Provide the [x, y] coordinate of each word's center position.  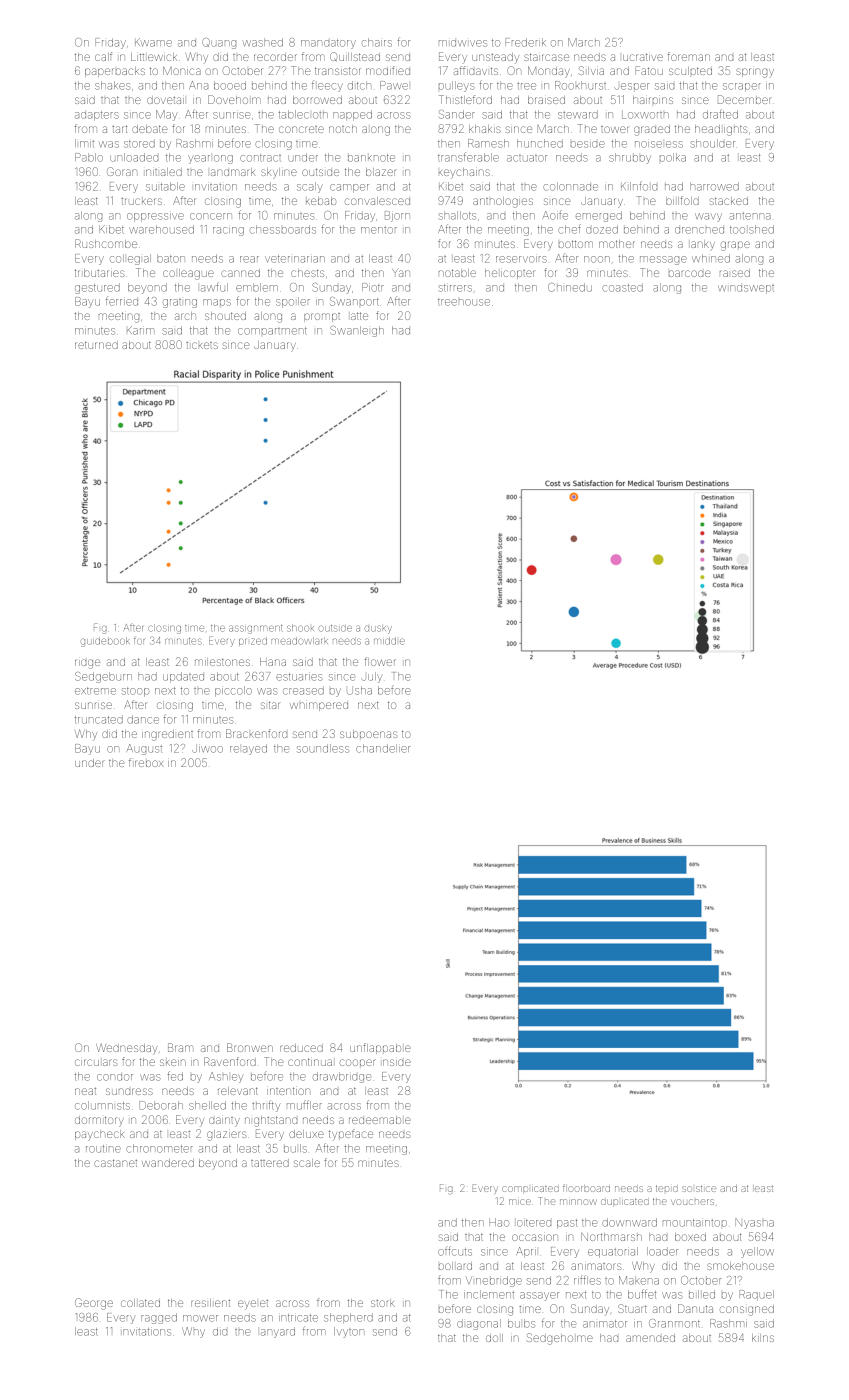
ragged [159, 1318]
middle [389, 641]
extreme [95, 691]
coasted [622, 287]
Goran [122, 171]
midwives [463, 43]
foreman [689, 56]
